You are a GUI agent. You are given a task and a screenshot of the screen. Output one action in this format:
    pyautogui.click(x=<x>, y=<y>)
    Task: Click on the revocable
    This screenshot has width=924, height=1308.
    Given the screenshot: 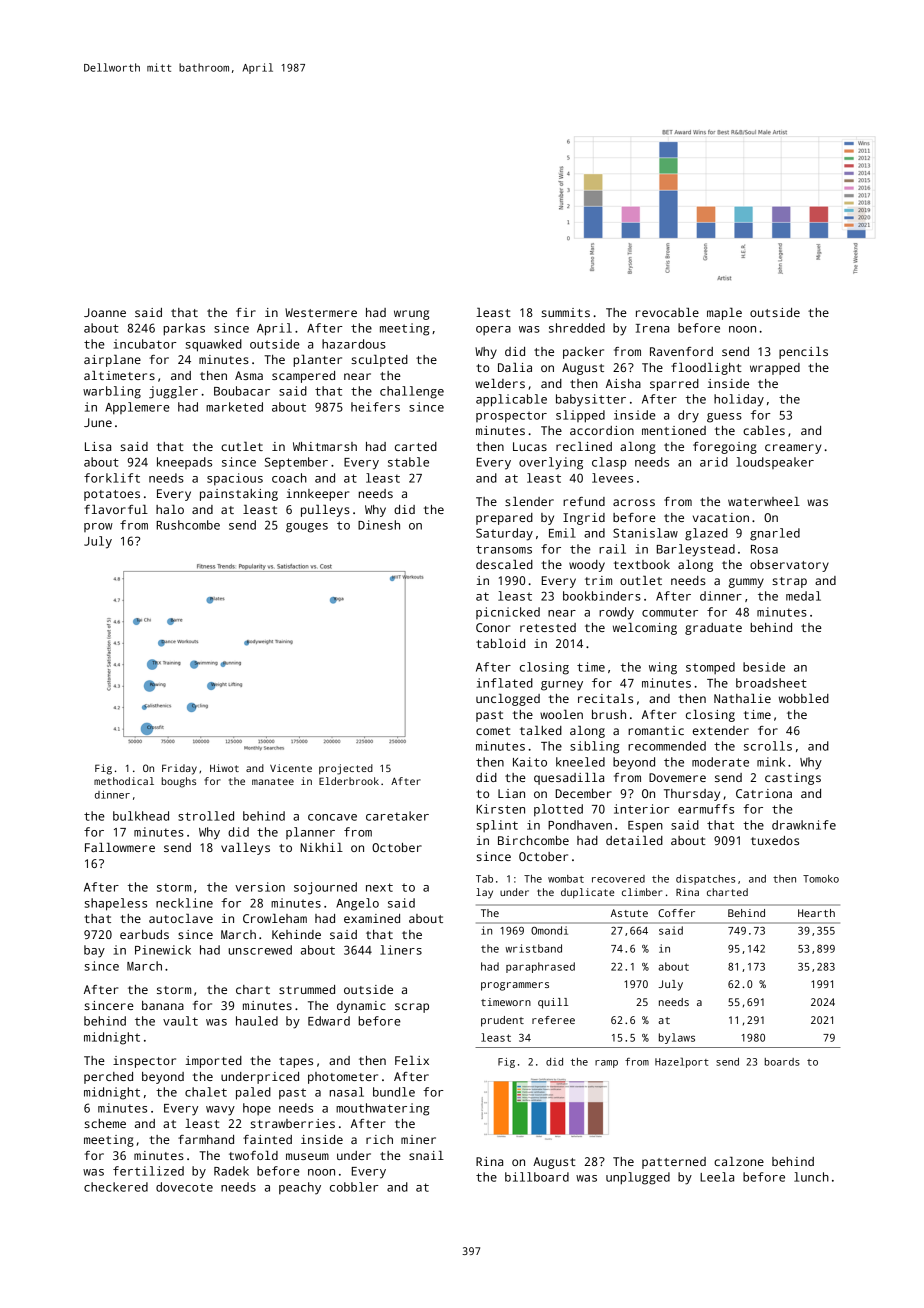 What is the action you would take?
    pyautogui.click(x=667, y=312)
